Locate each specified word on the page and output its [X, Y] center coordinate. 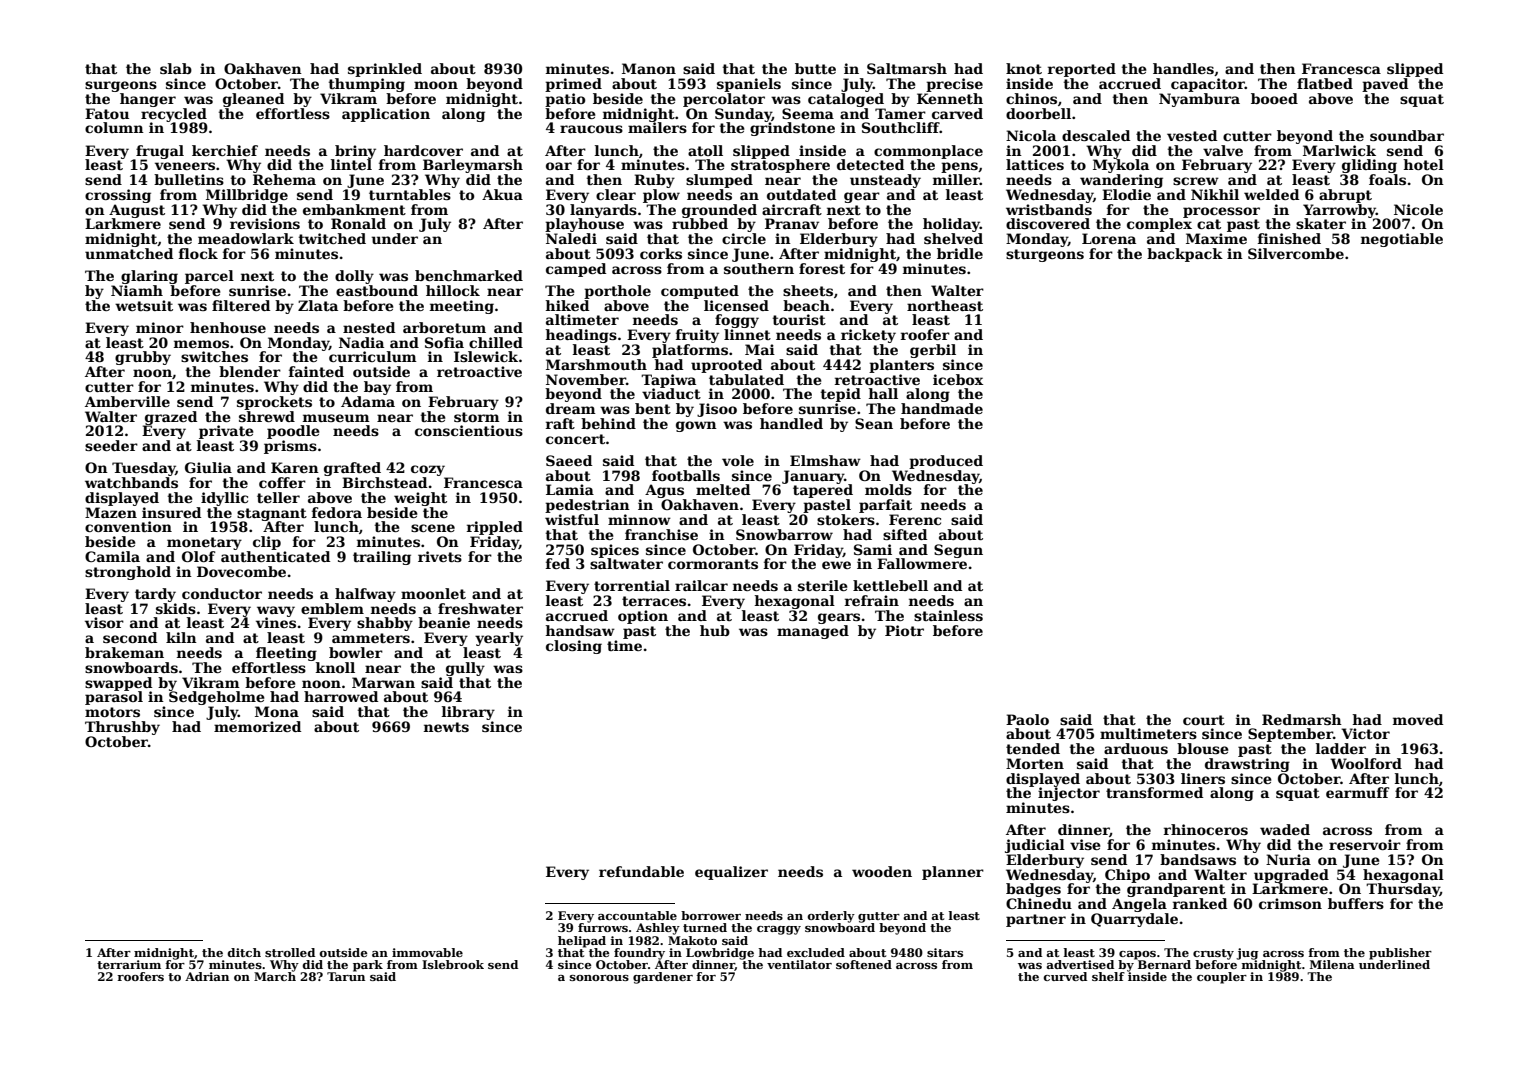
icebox [958, 379]
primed [573, 85]
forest [822, 268]
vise [1085, 844]
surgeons [121, 86]
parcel [209, 277]
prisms [290, 447]
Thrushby [122, 728]
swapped [118, 684]
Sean [874, 423]
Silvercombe [1296, 253]
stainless [948, 615]
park [368, 966]
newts [446, 727]
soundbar [1407, 135]
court [1204, 720]
